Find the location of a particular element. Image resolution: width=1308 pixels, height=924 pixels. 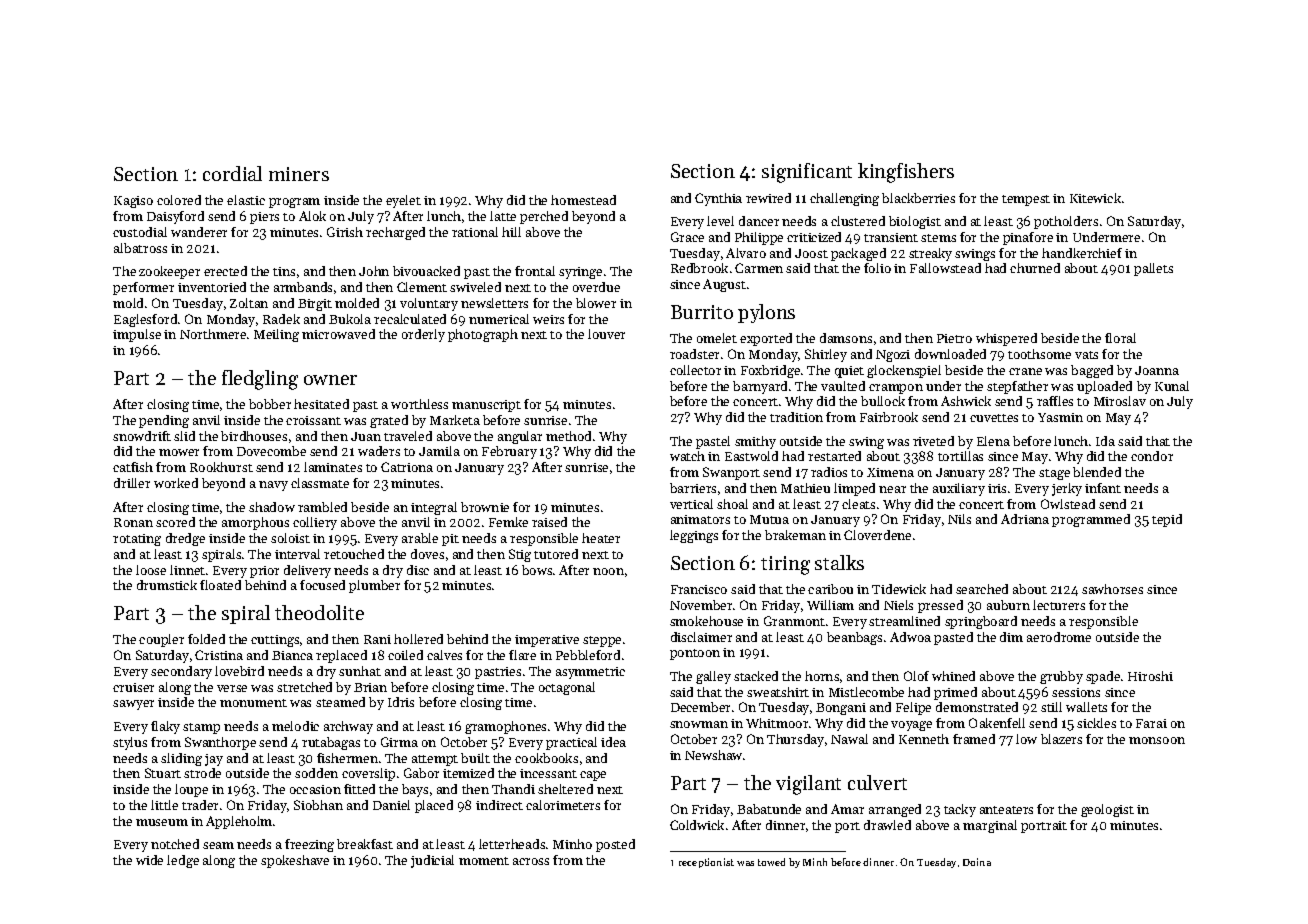

spokeshave is located at coordinates (295, 861).
